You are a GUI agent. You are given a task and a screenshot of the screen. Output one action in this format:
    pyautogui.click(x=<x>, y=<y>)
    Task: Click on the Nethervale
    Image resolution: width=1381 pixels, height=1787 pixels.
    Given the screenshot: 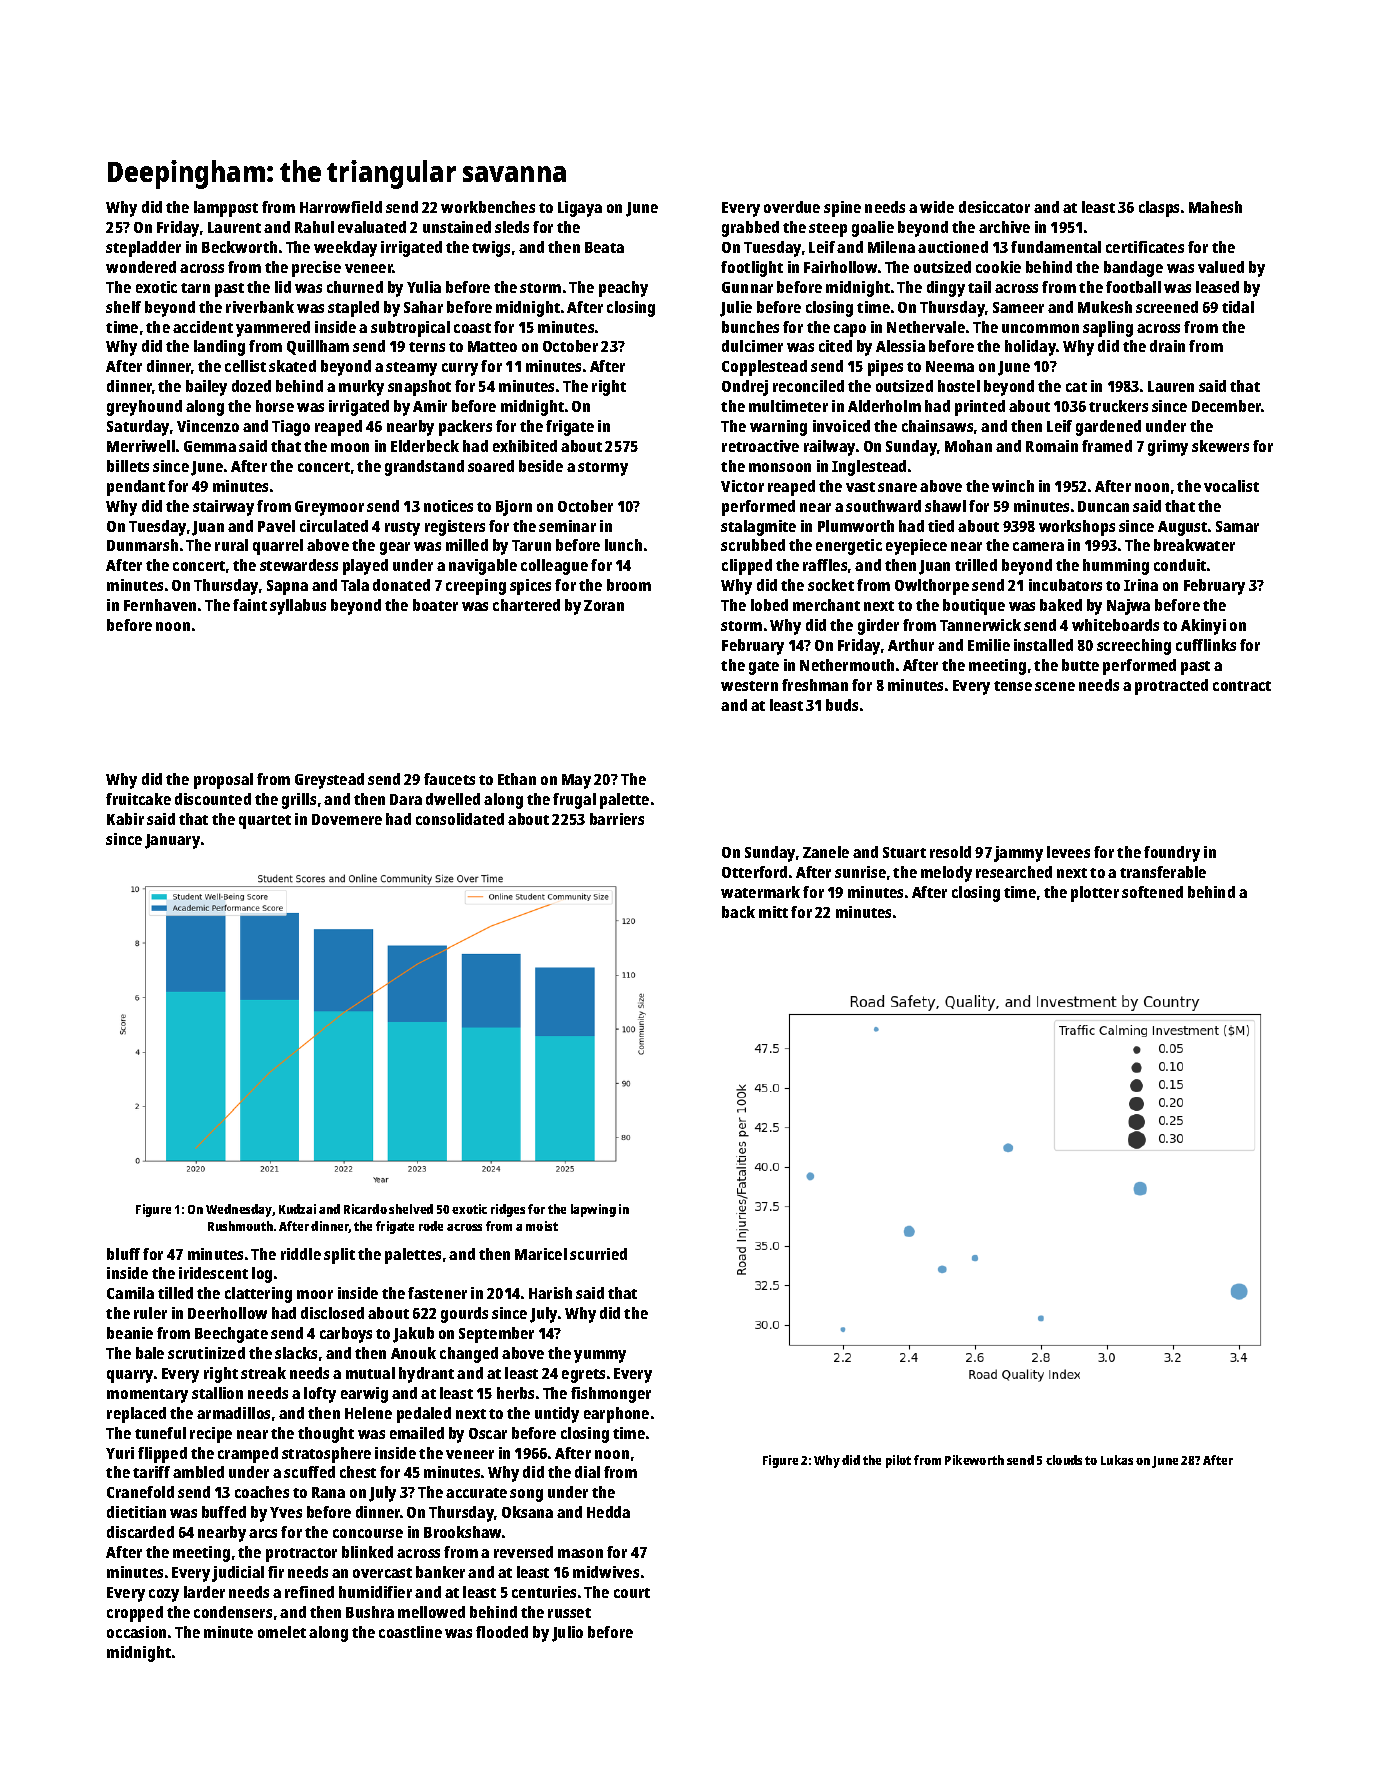 What is the action you would take?
    pyautogui.click(x=926, y=327)
